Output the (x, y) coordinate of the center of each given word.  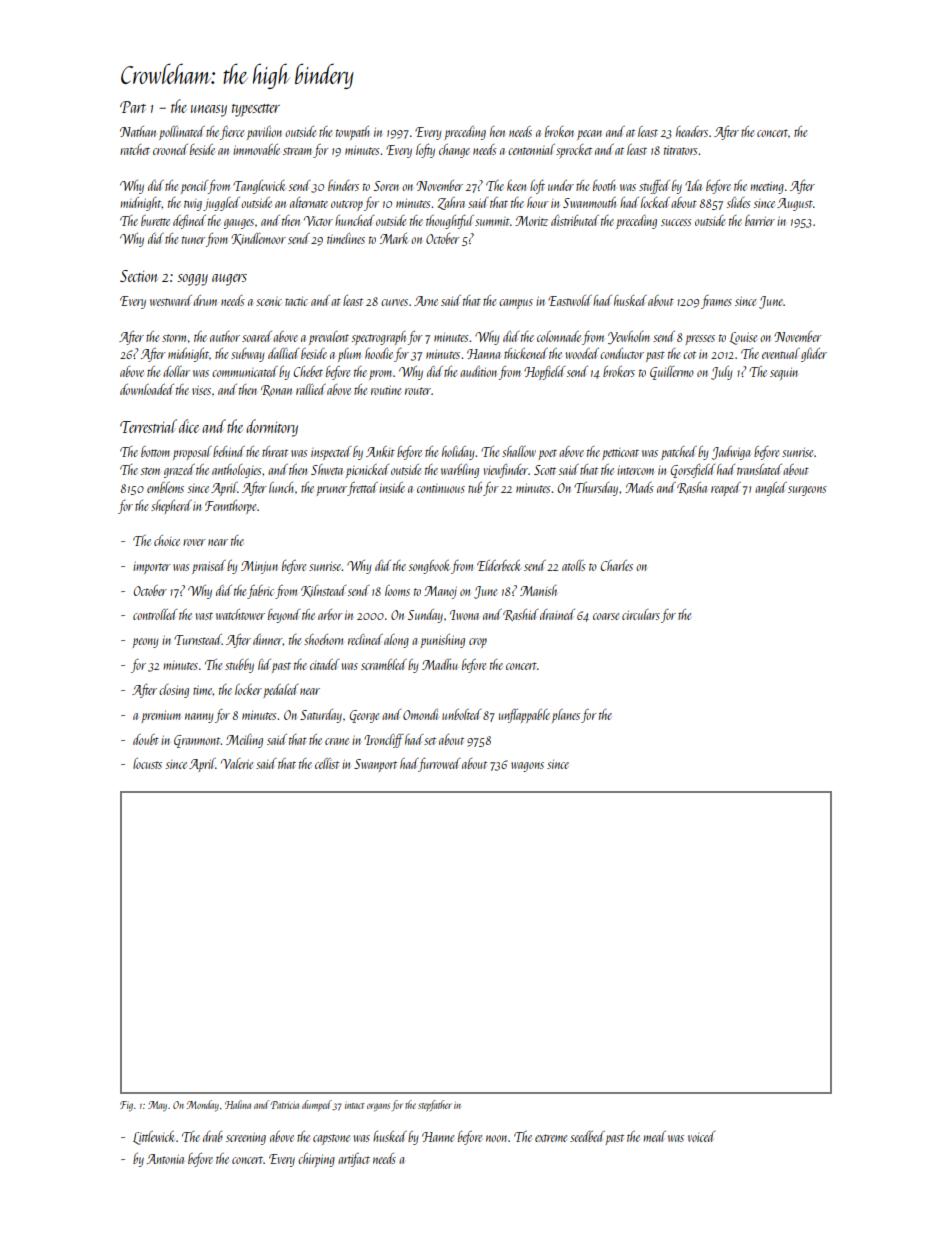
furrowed (439, 765)
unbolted (461, 714)
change (454, 151)
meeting (767, 187)
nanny (199, 718)
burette (155, 220)
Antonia (165, 1159)
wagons (527, 767)
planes (566, 716)
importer (152, 567)
